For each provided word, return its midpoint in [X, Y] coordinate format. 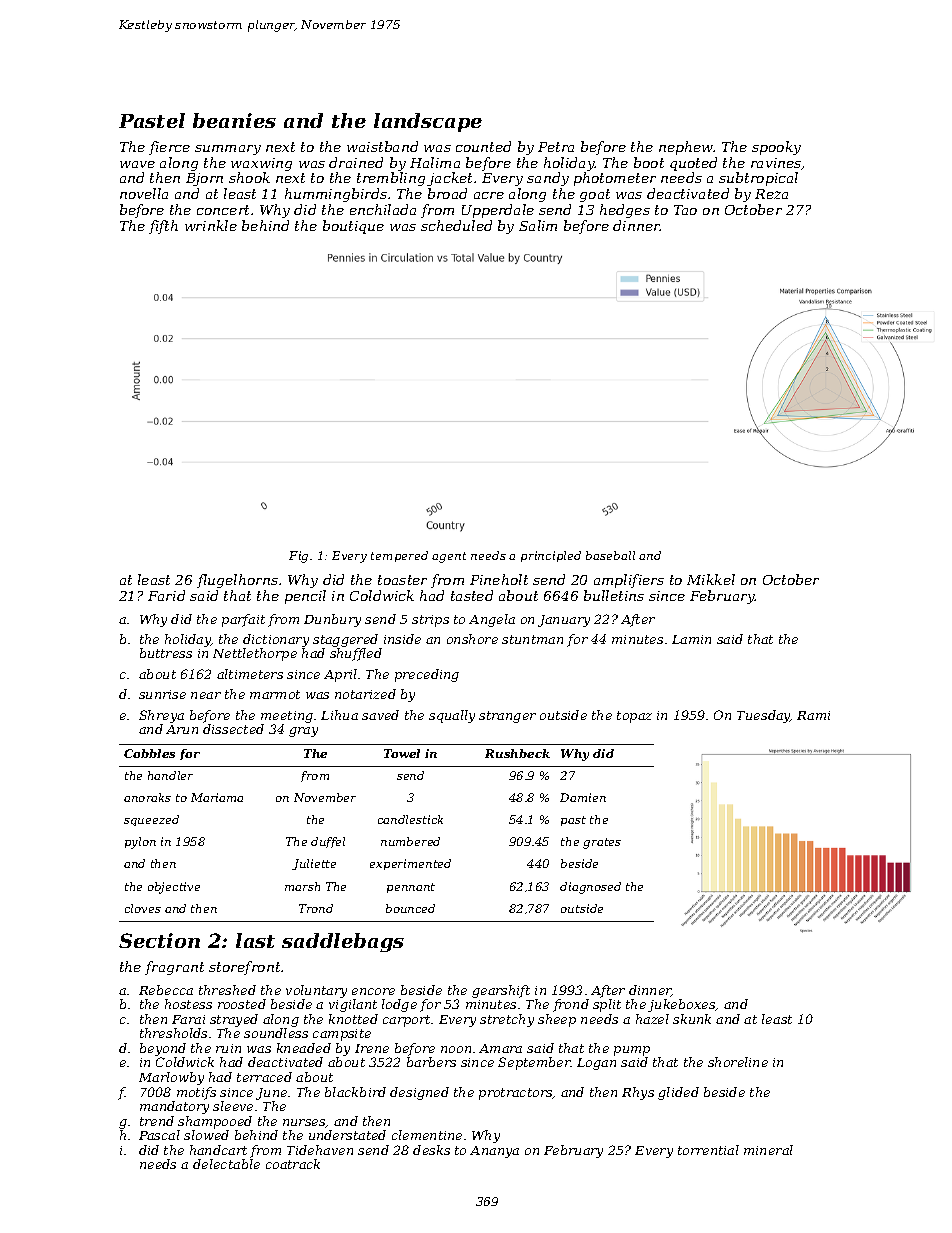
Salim [538, 225]
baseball [610, 555]
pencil [305, 597]
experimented [410, 864]
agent [449, 557]
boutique [353, 227]
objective [174, 888]
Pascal [159, 1135]
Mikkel [711, 579]
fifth [163, 227]
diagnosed [590, 888]
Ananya [494, 1152]
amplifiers [629, 581]
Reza [771, 194]
